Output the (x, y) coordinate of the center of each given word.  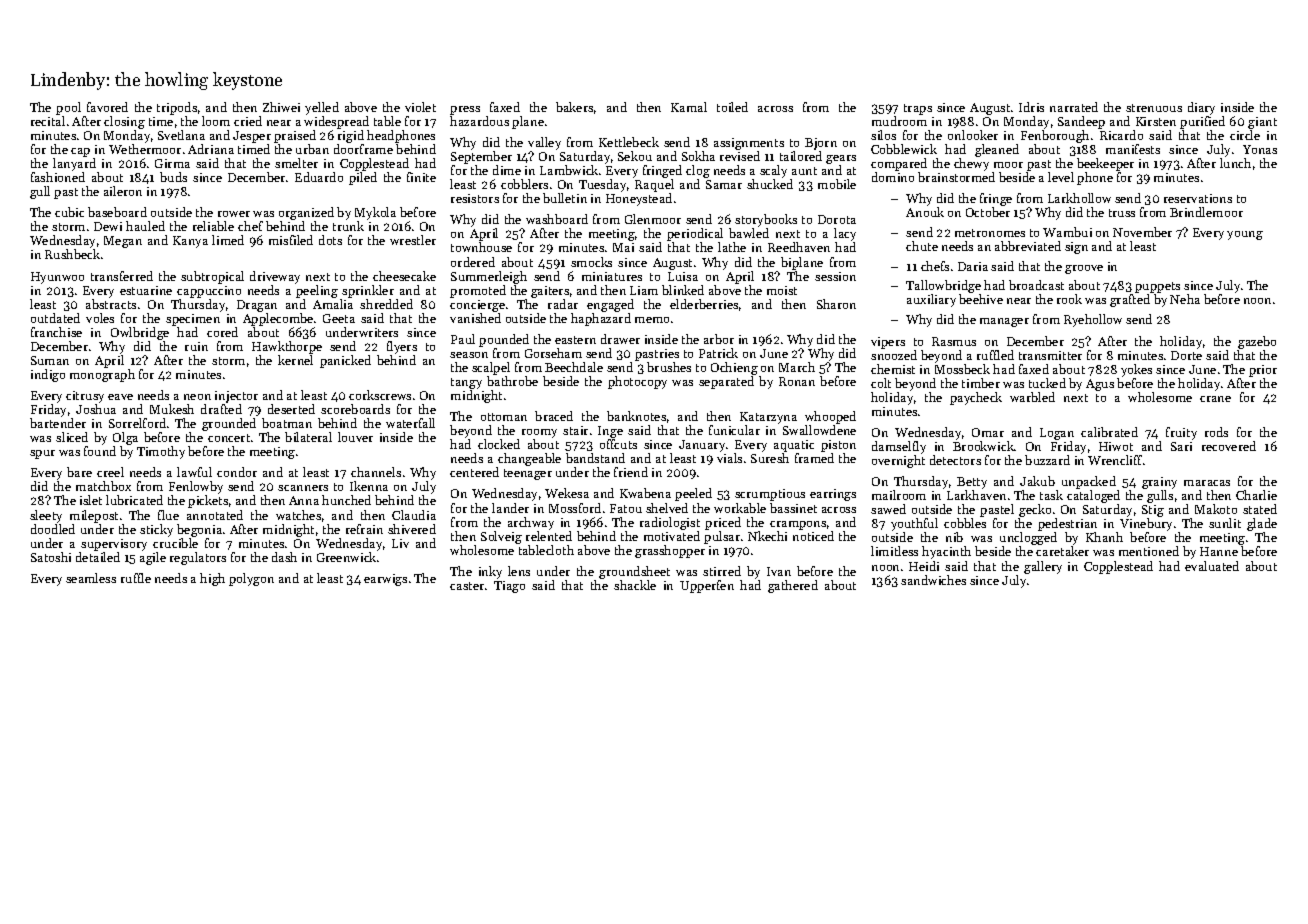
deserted (291, 409)
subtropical (212, 277)
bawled (749, 233)
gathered (793, 586)
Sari (1181, 446)
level (1061, 177)
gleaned (997, 150)
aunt (804, 171)
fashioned (58, 177)
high (212, 579)
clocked (499, 444)
